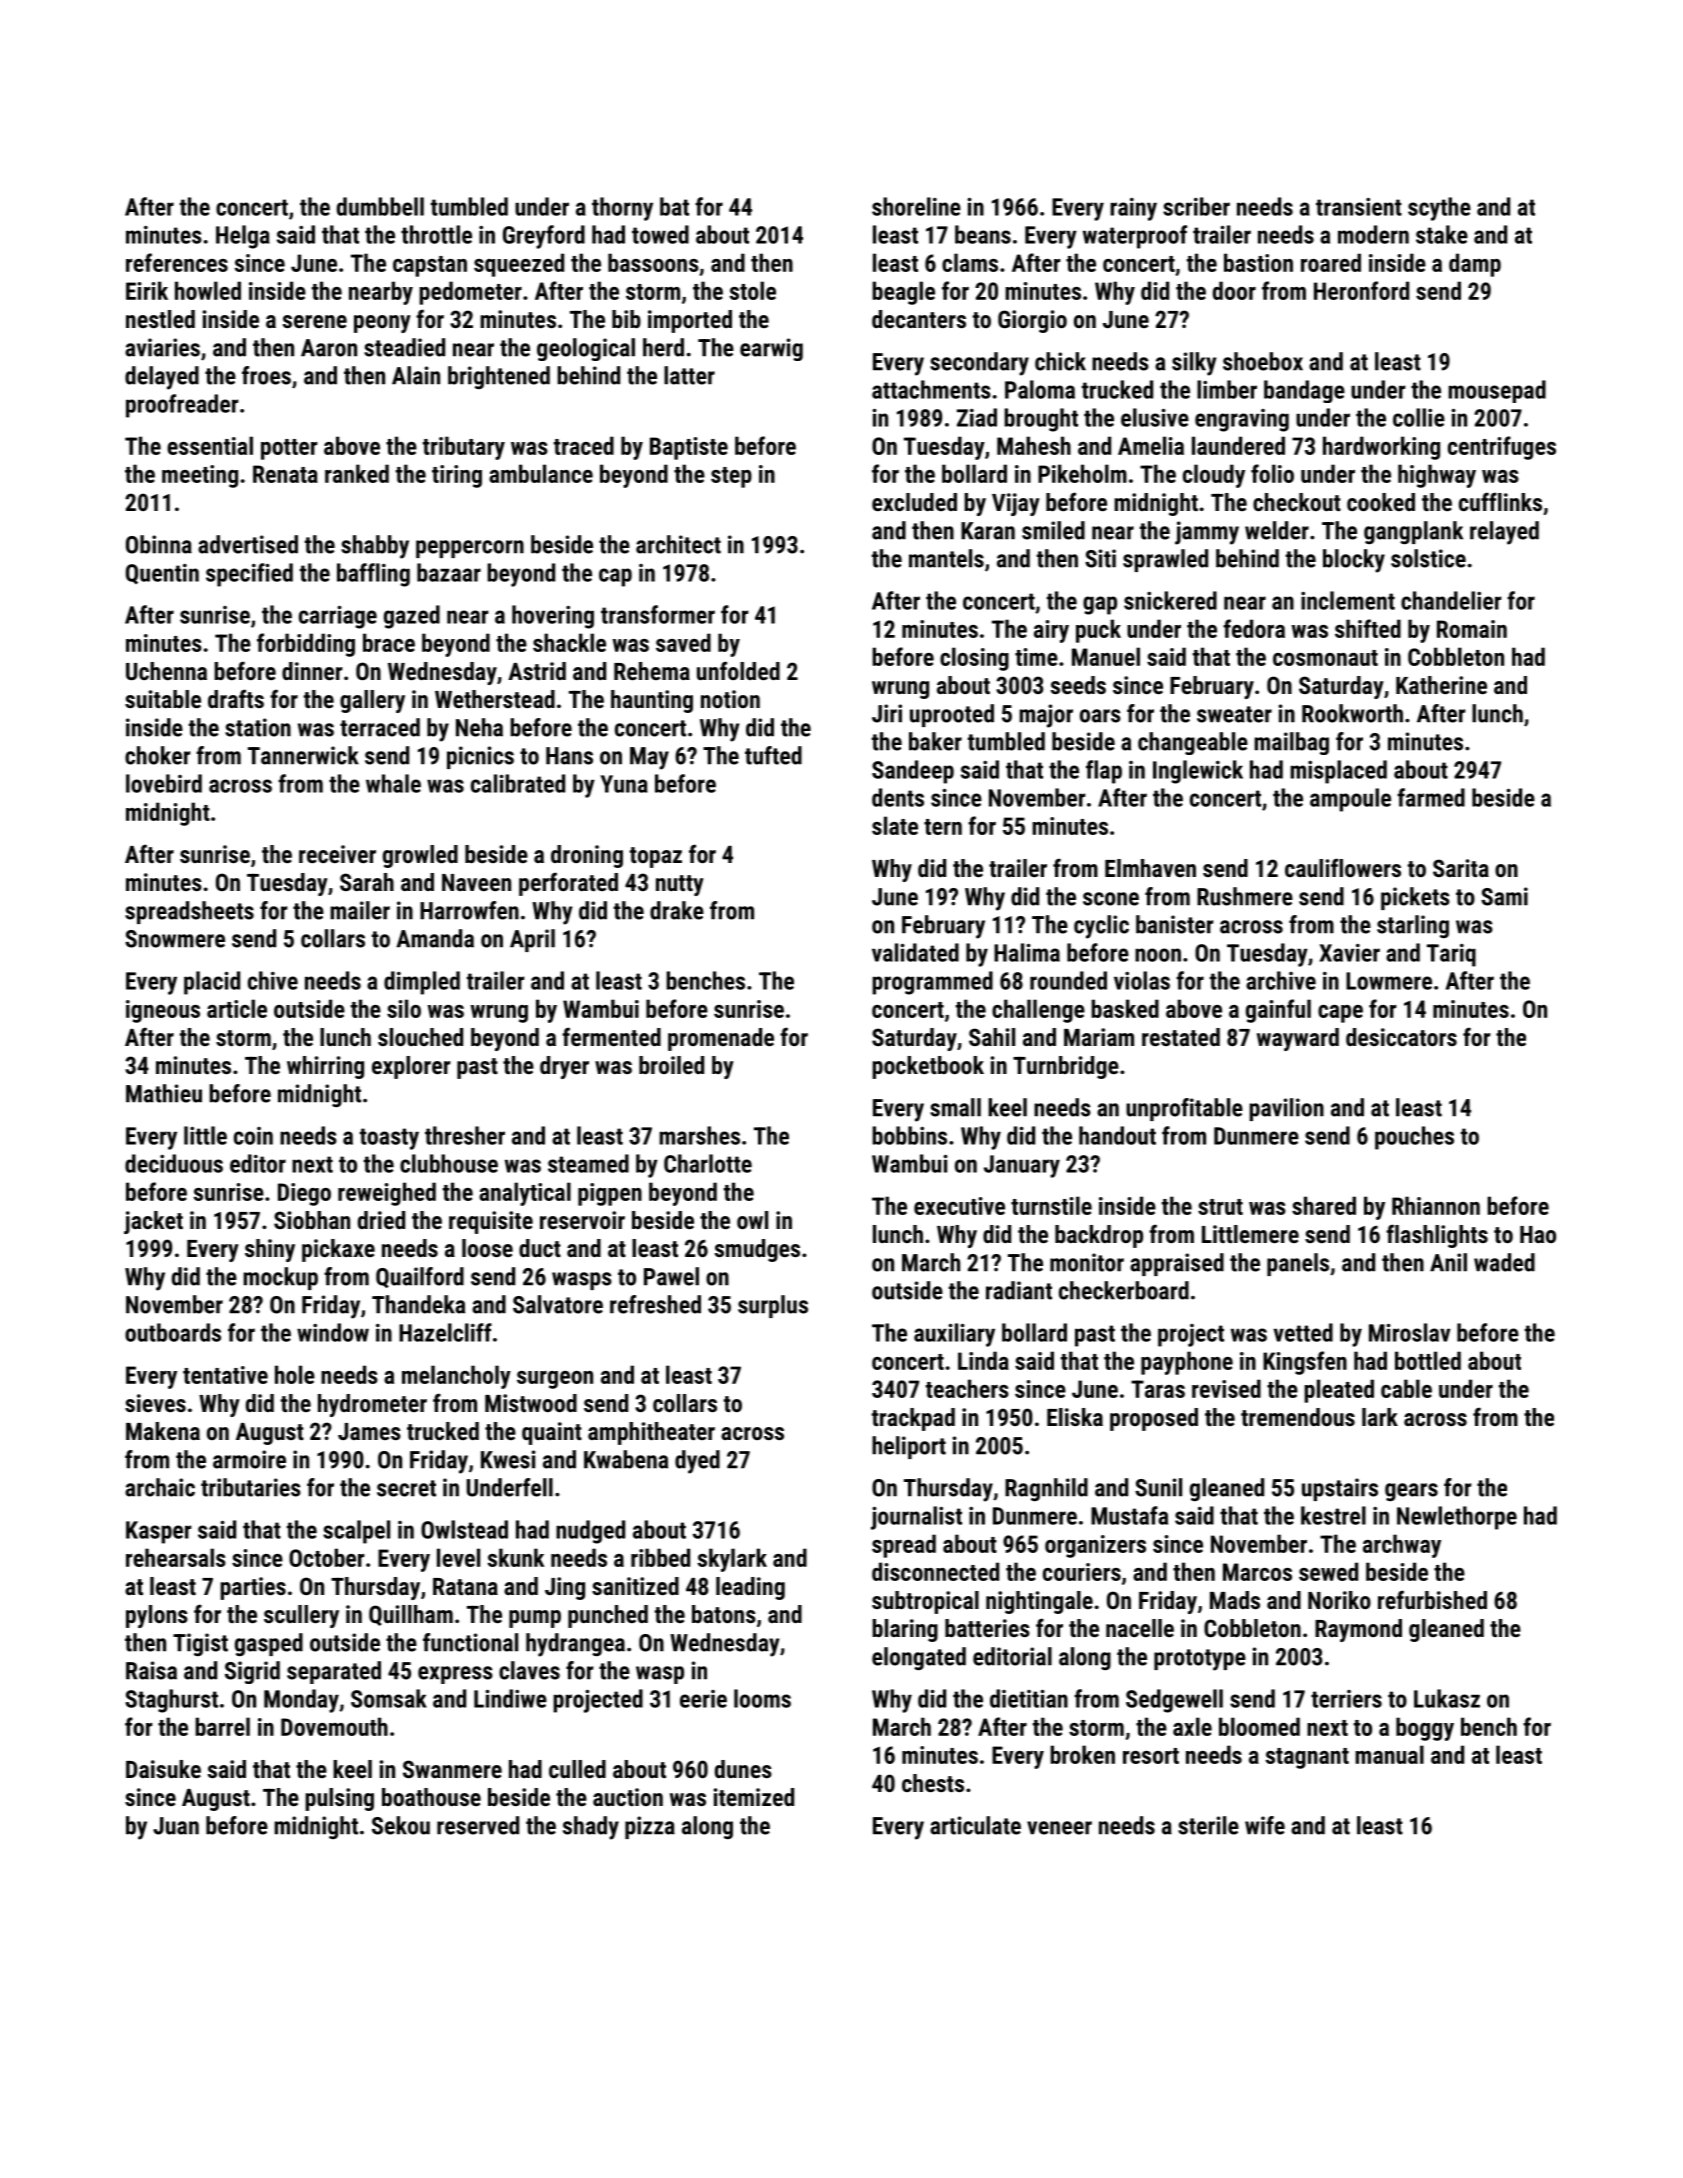 This image has height=2178, width=1683. Describe the element at coordinates (952, 715) in the image. I see `uprooted` at that location.
